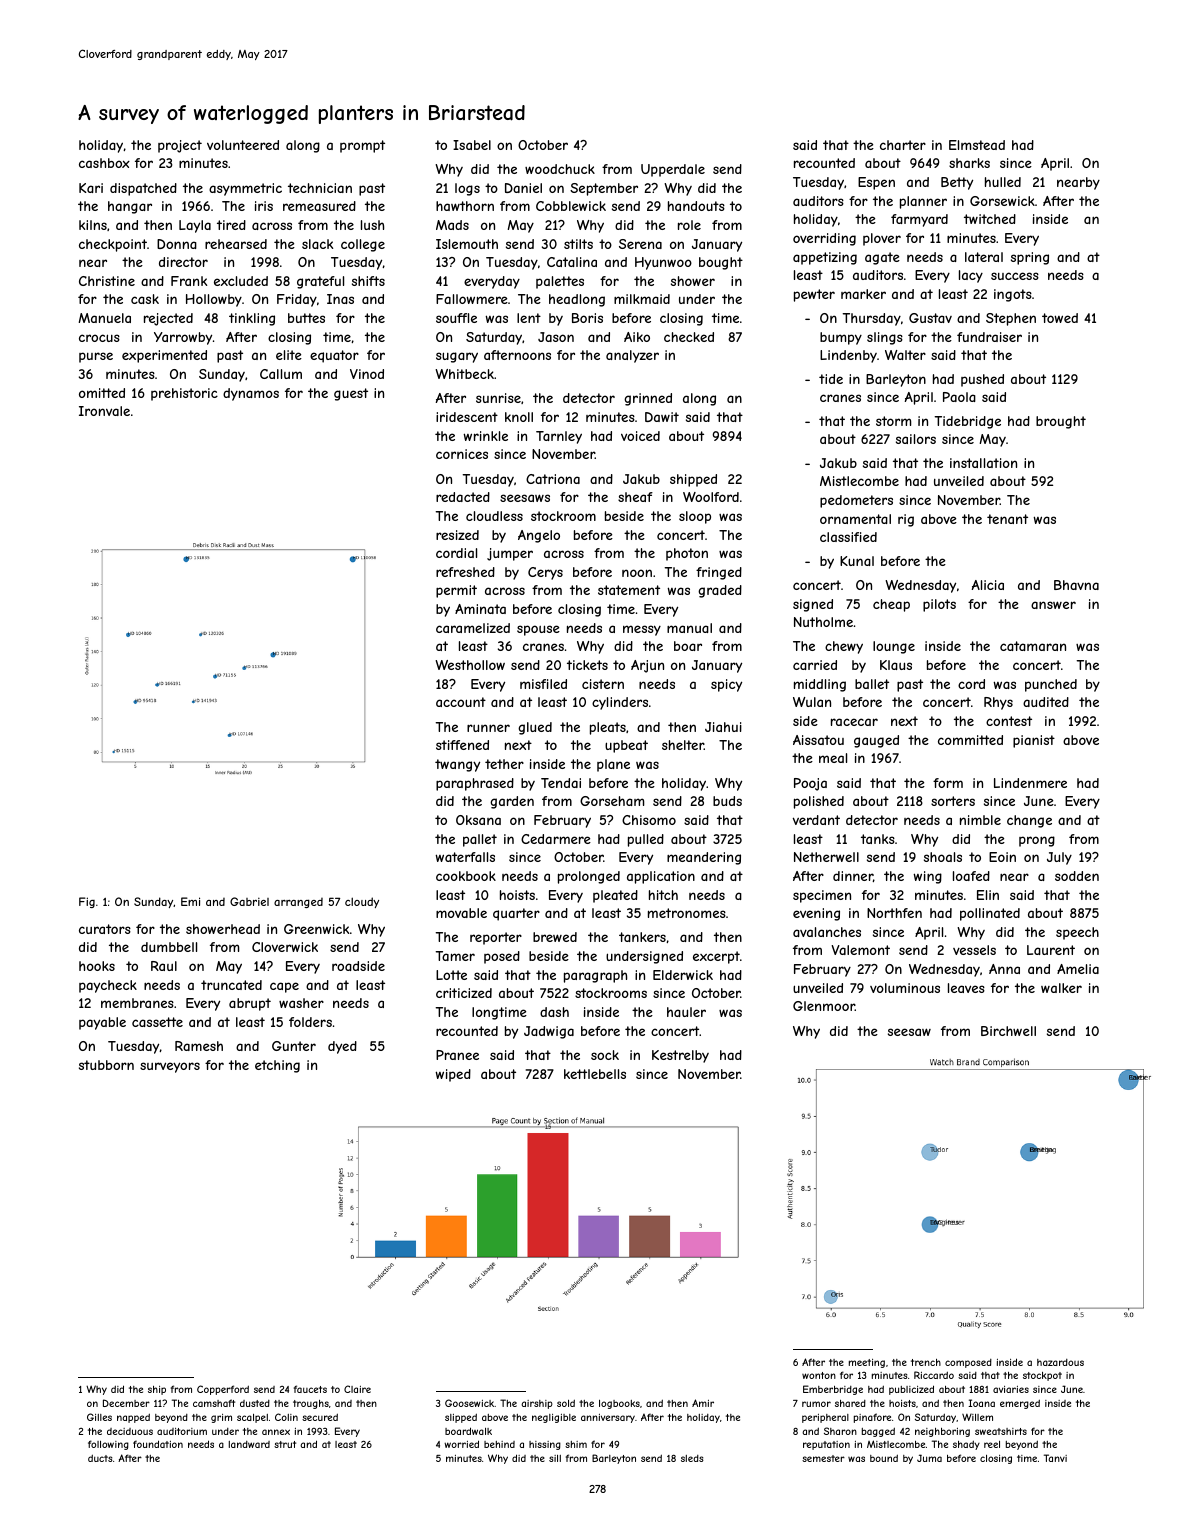  I want to click on Emi, so click(190, 901).
